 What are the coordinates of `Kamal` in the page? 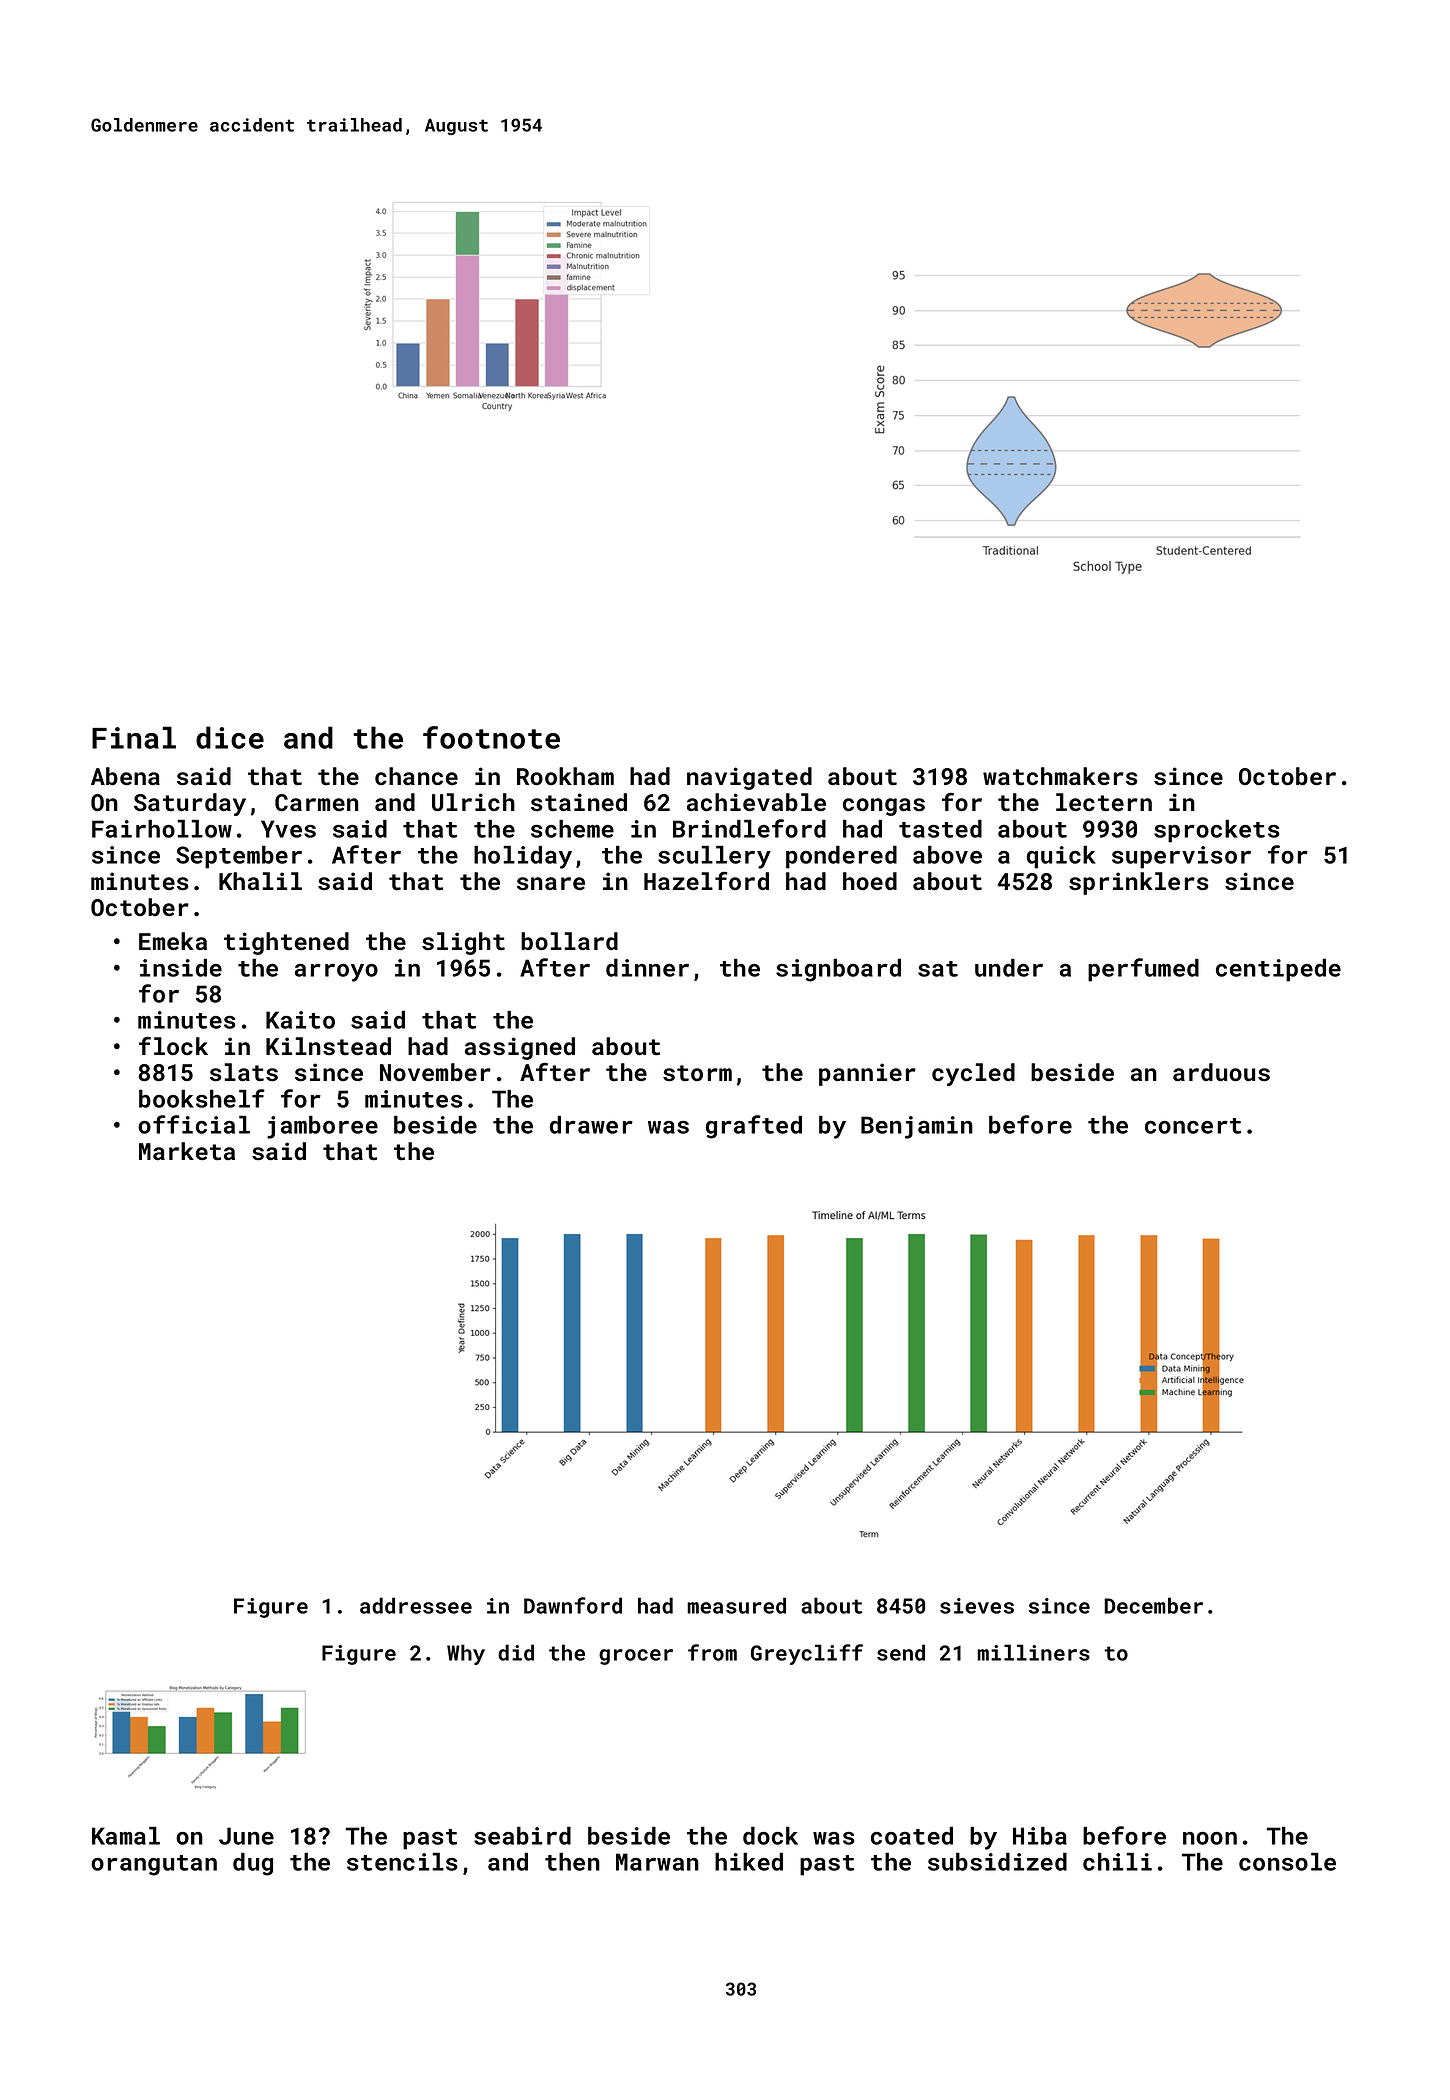 It's located at (126, 1835).
